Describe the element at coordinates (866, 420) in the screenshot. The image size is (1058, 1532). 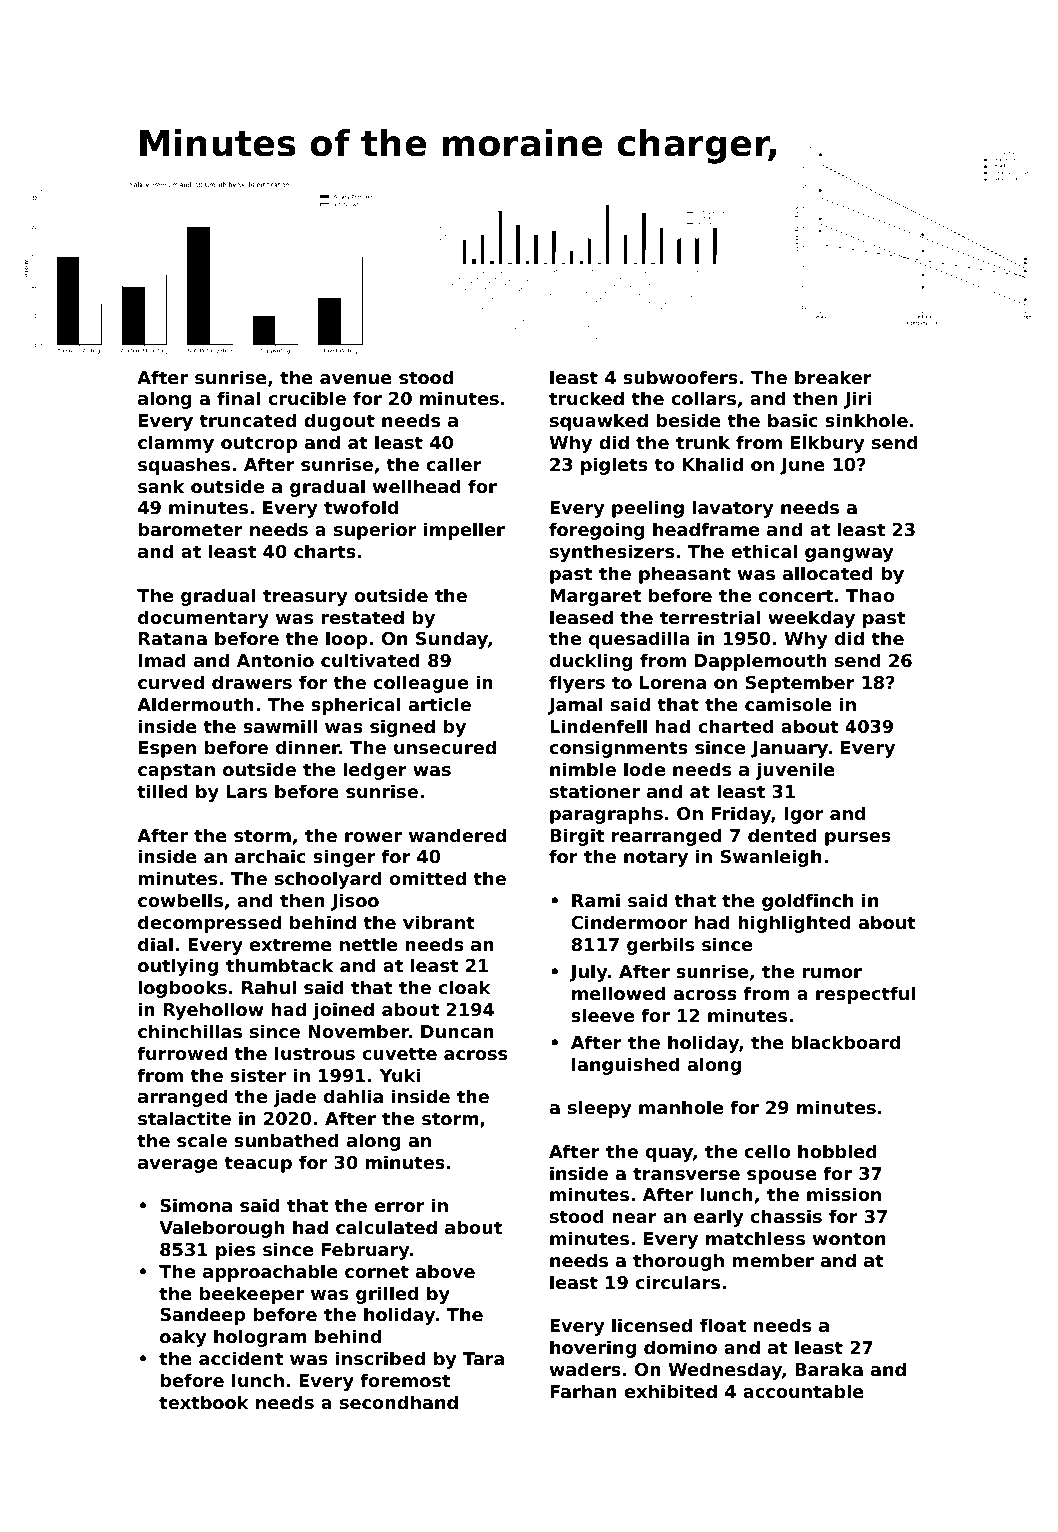
I see `sinkhole` at that location.
